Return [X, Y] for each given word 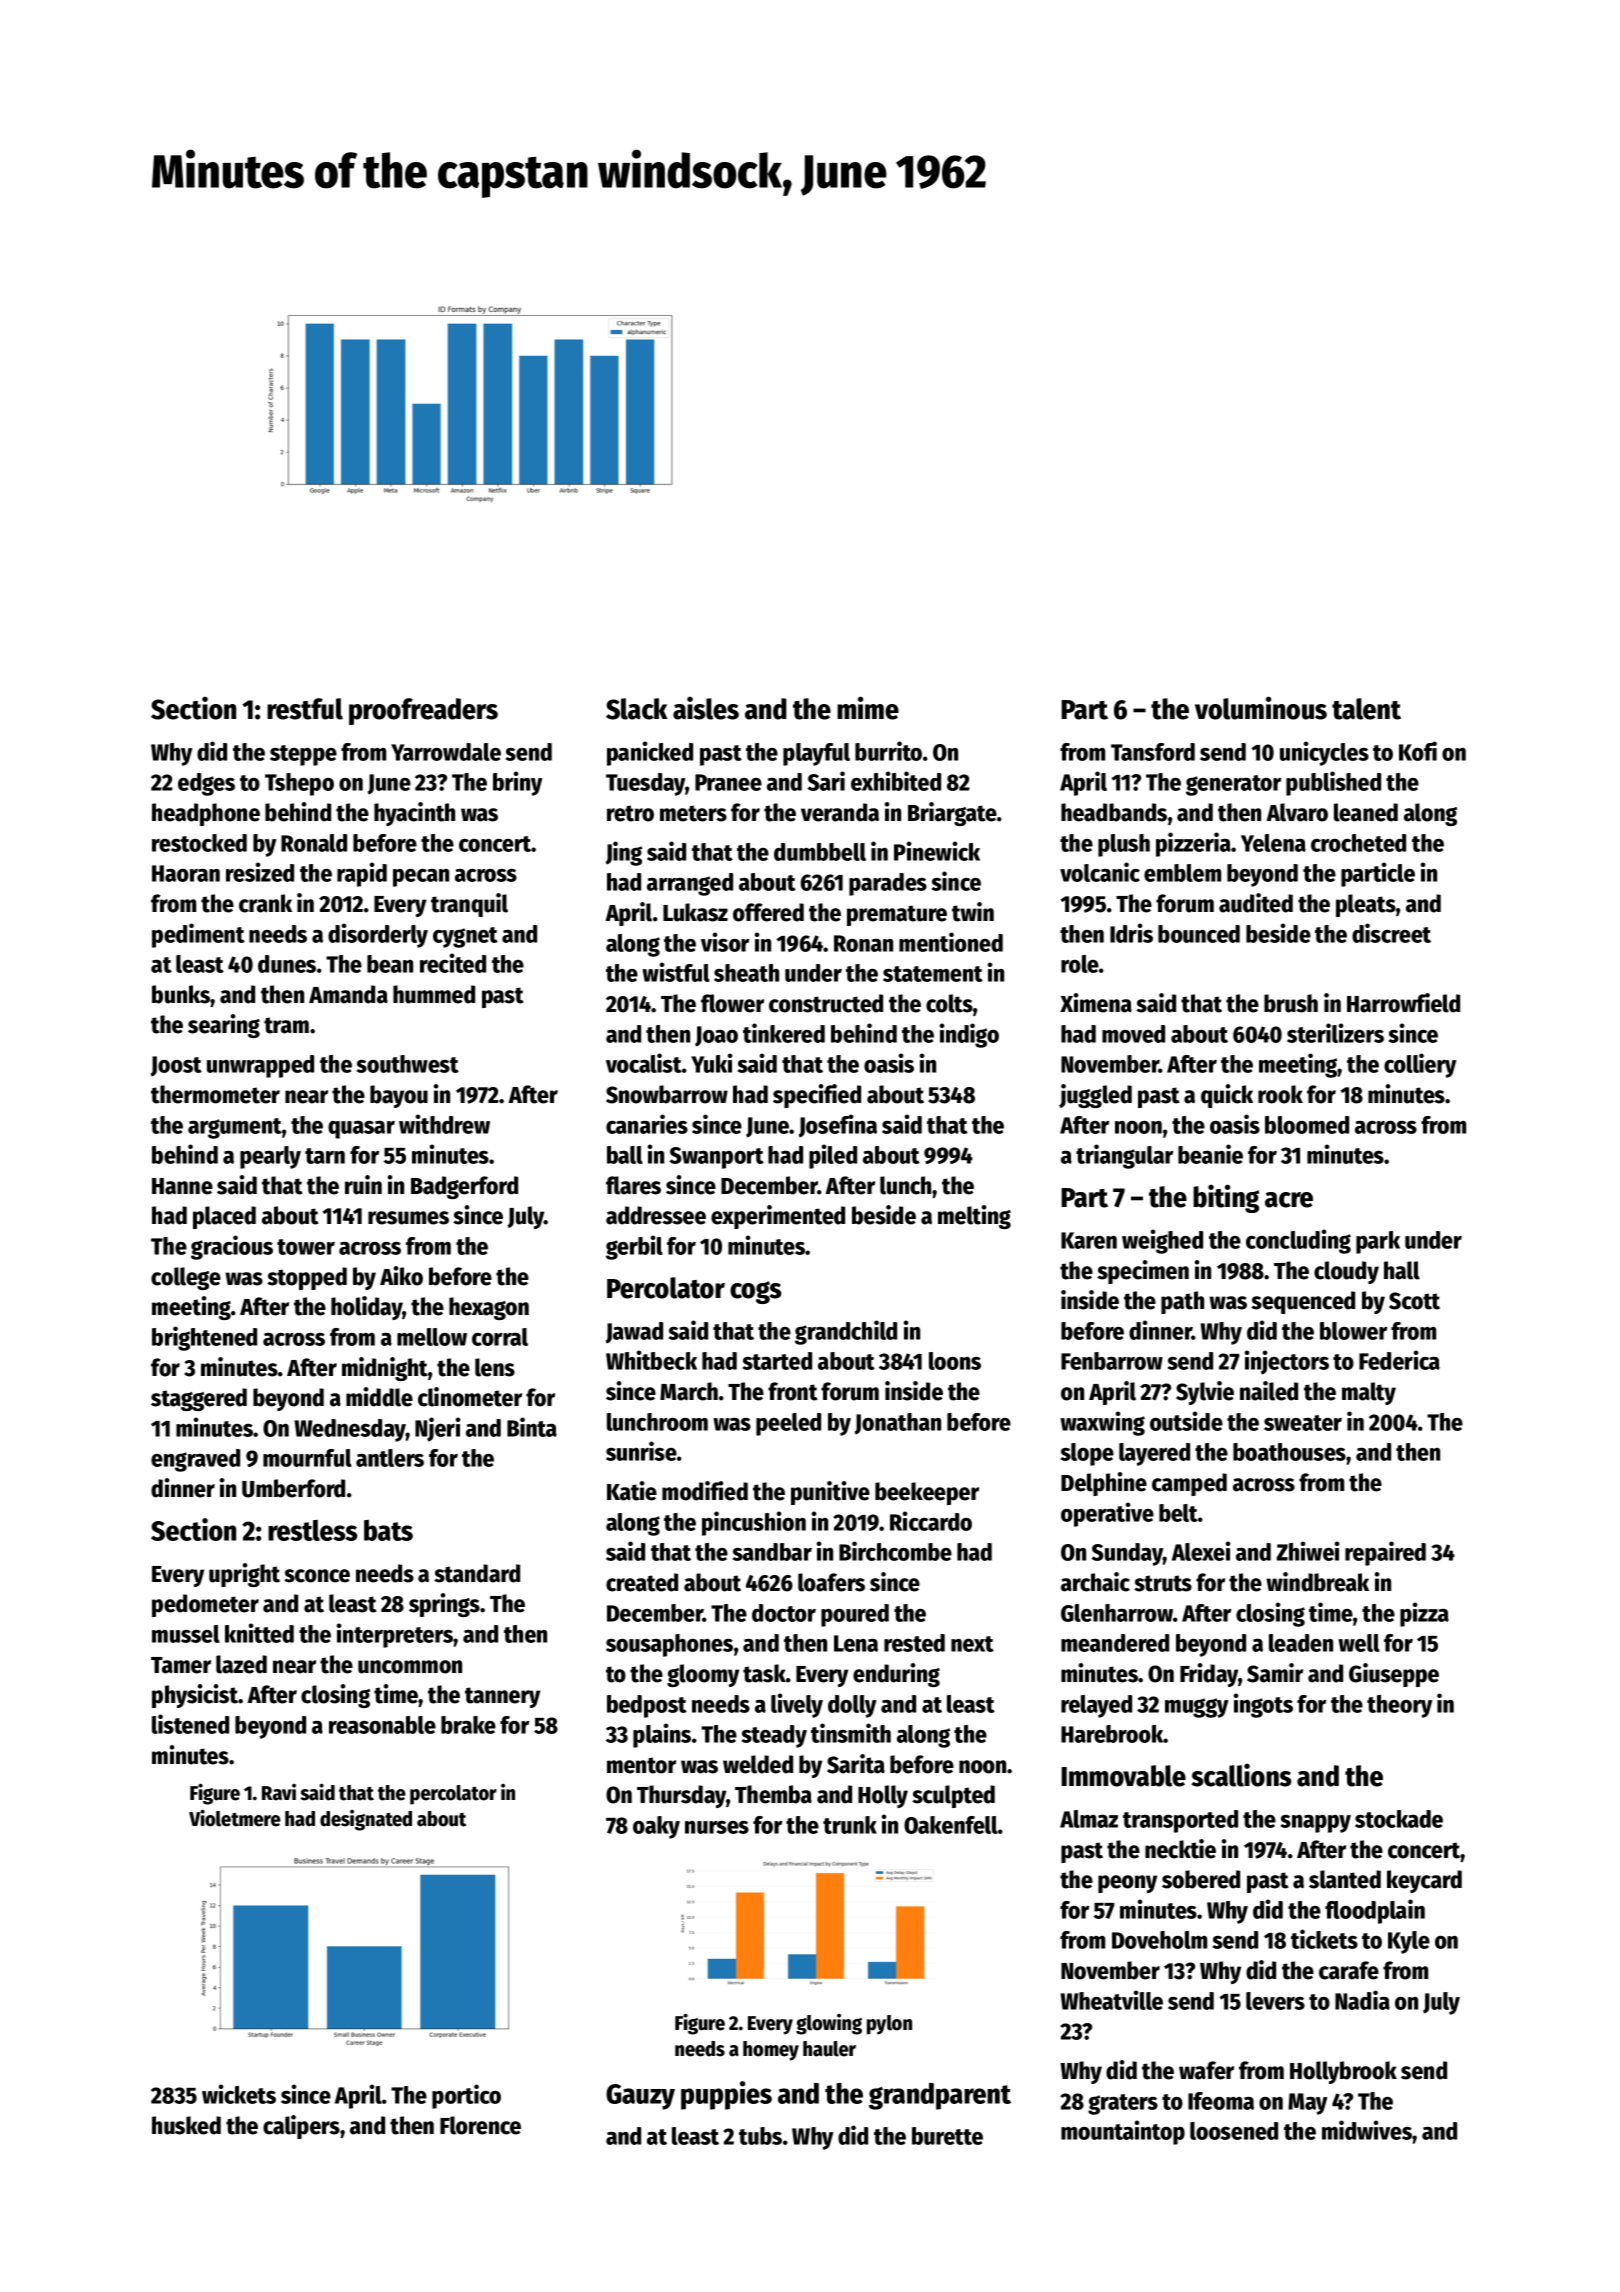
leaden [1301, 1643]
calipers [301, 2127]
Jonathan [898, 1424]
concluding [1298, 1241]
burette [947, 2136]
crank [265, 903]
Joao [716, 1036]
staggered [199, 1399]
